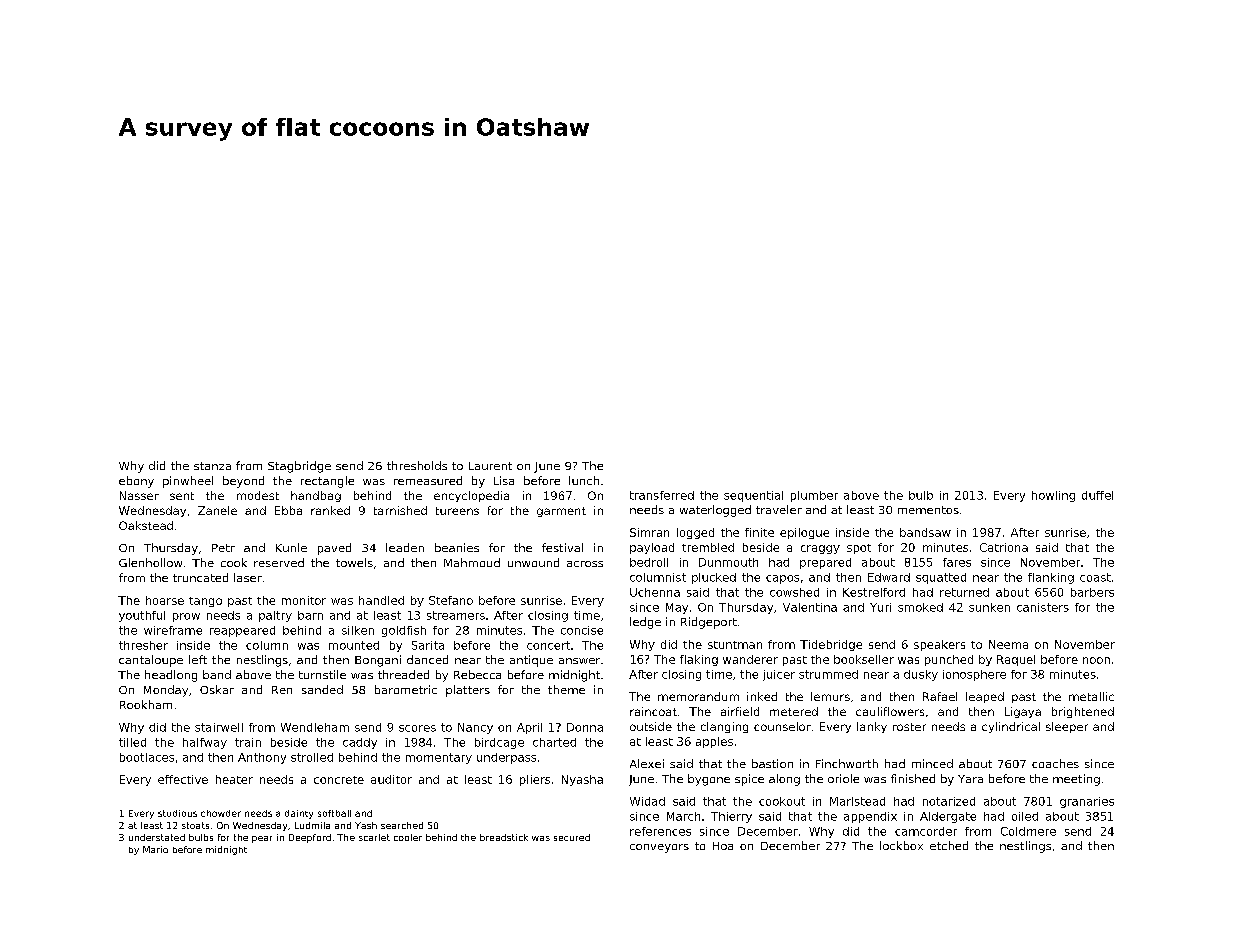 This image has width=1233, height=952. I want to click on Kestrelford, so click(874, 592).
